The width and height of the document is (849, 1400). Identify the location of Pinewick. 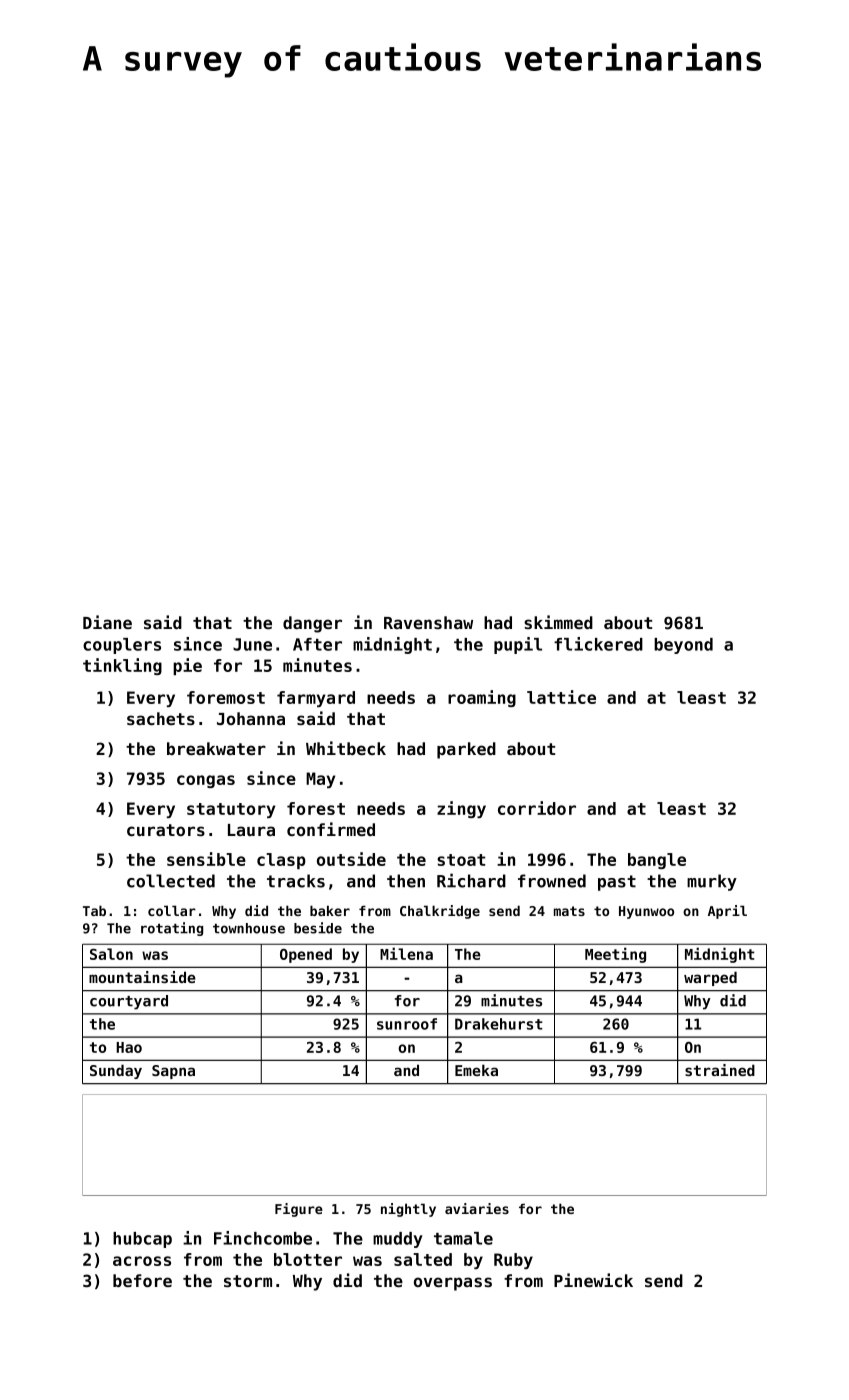
(593, 1280).
